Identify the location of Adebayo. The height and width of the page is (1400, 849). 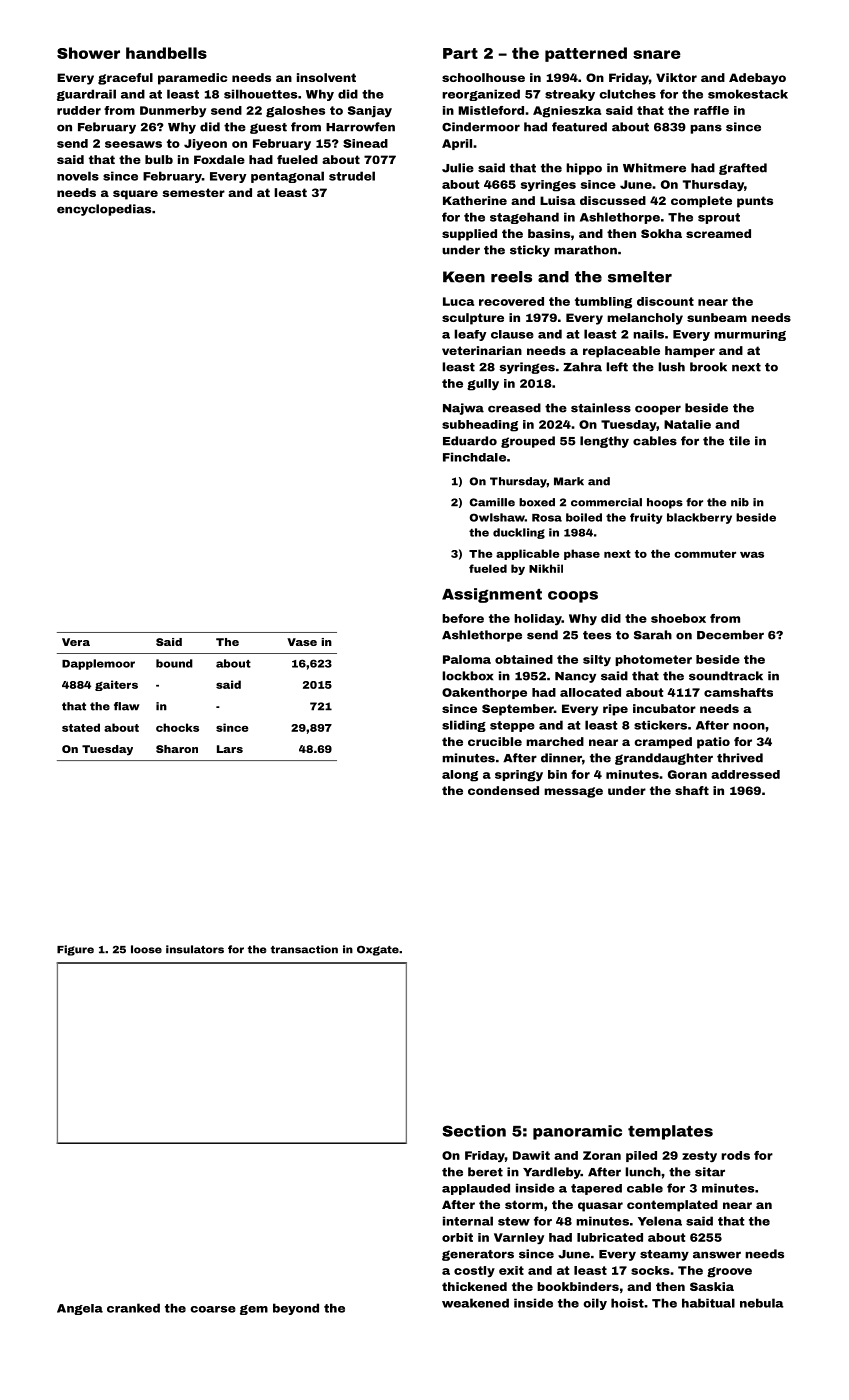
(757, 79).
